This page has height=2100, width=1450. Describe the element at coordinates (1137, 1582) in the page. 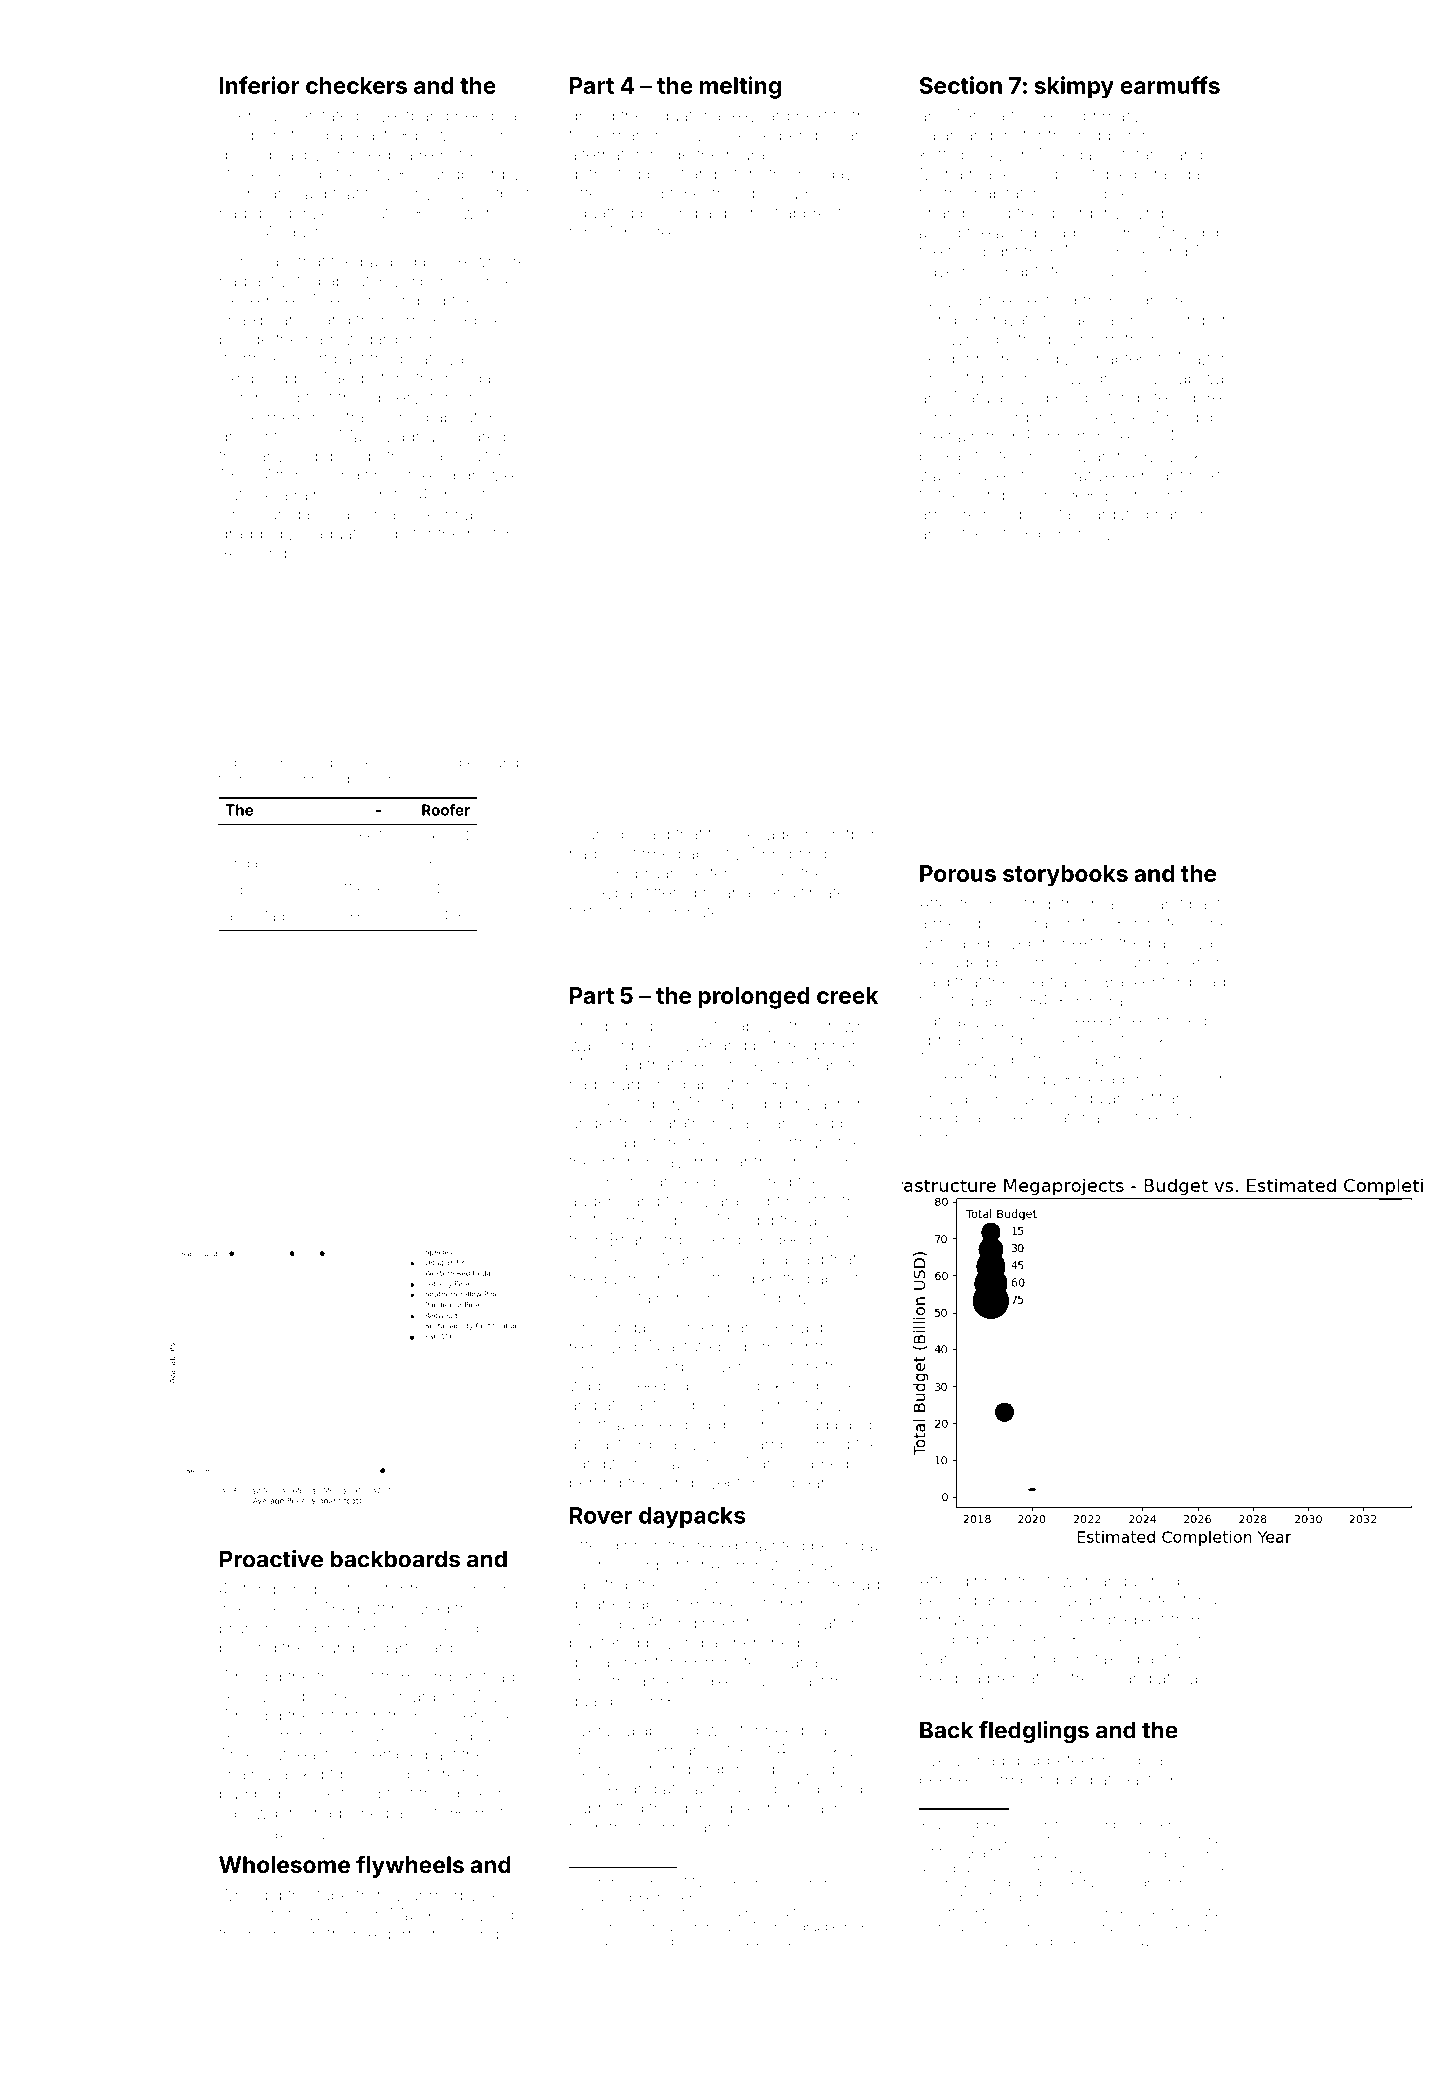

I see `languished` at that location.
